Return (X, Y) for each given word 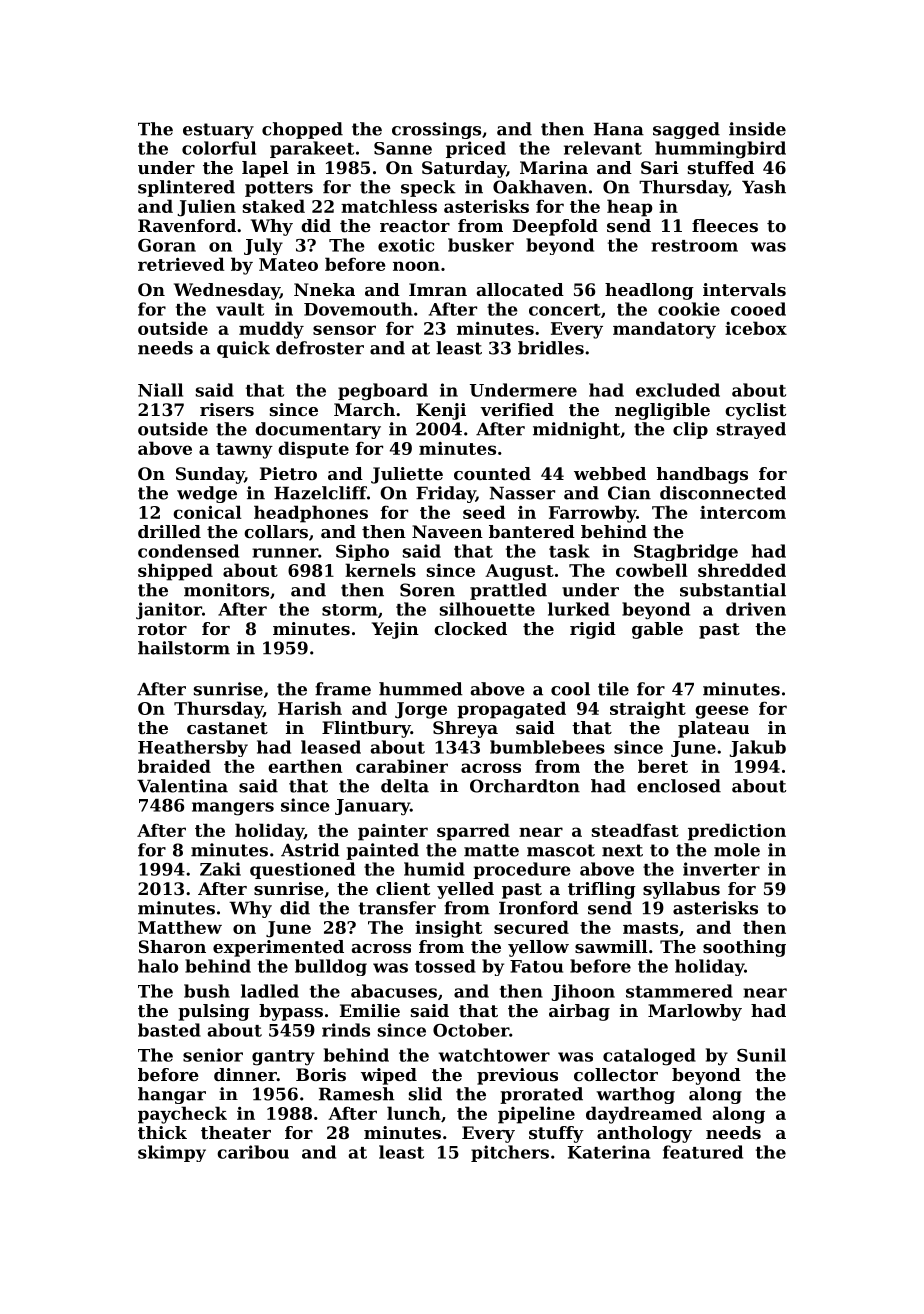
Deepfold (555, 227)
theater (236, 1132)
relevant (603, 148)
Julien (206, 208)
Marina (554, 167)
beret (663, 766)
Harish (310, 708)
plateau (713, 729)
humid (434, 869)
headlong (649, 291)
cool (570, 689)
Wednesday (227, 291)
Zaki (220, 869)
